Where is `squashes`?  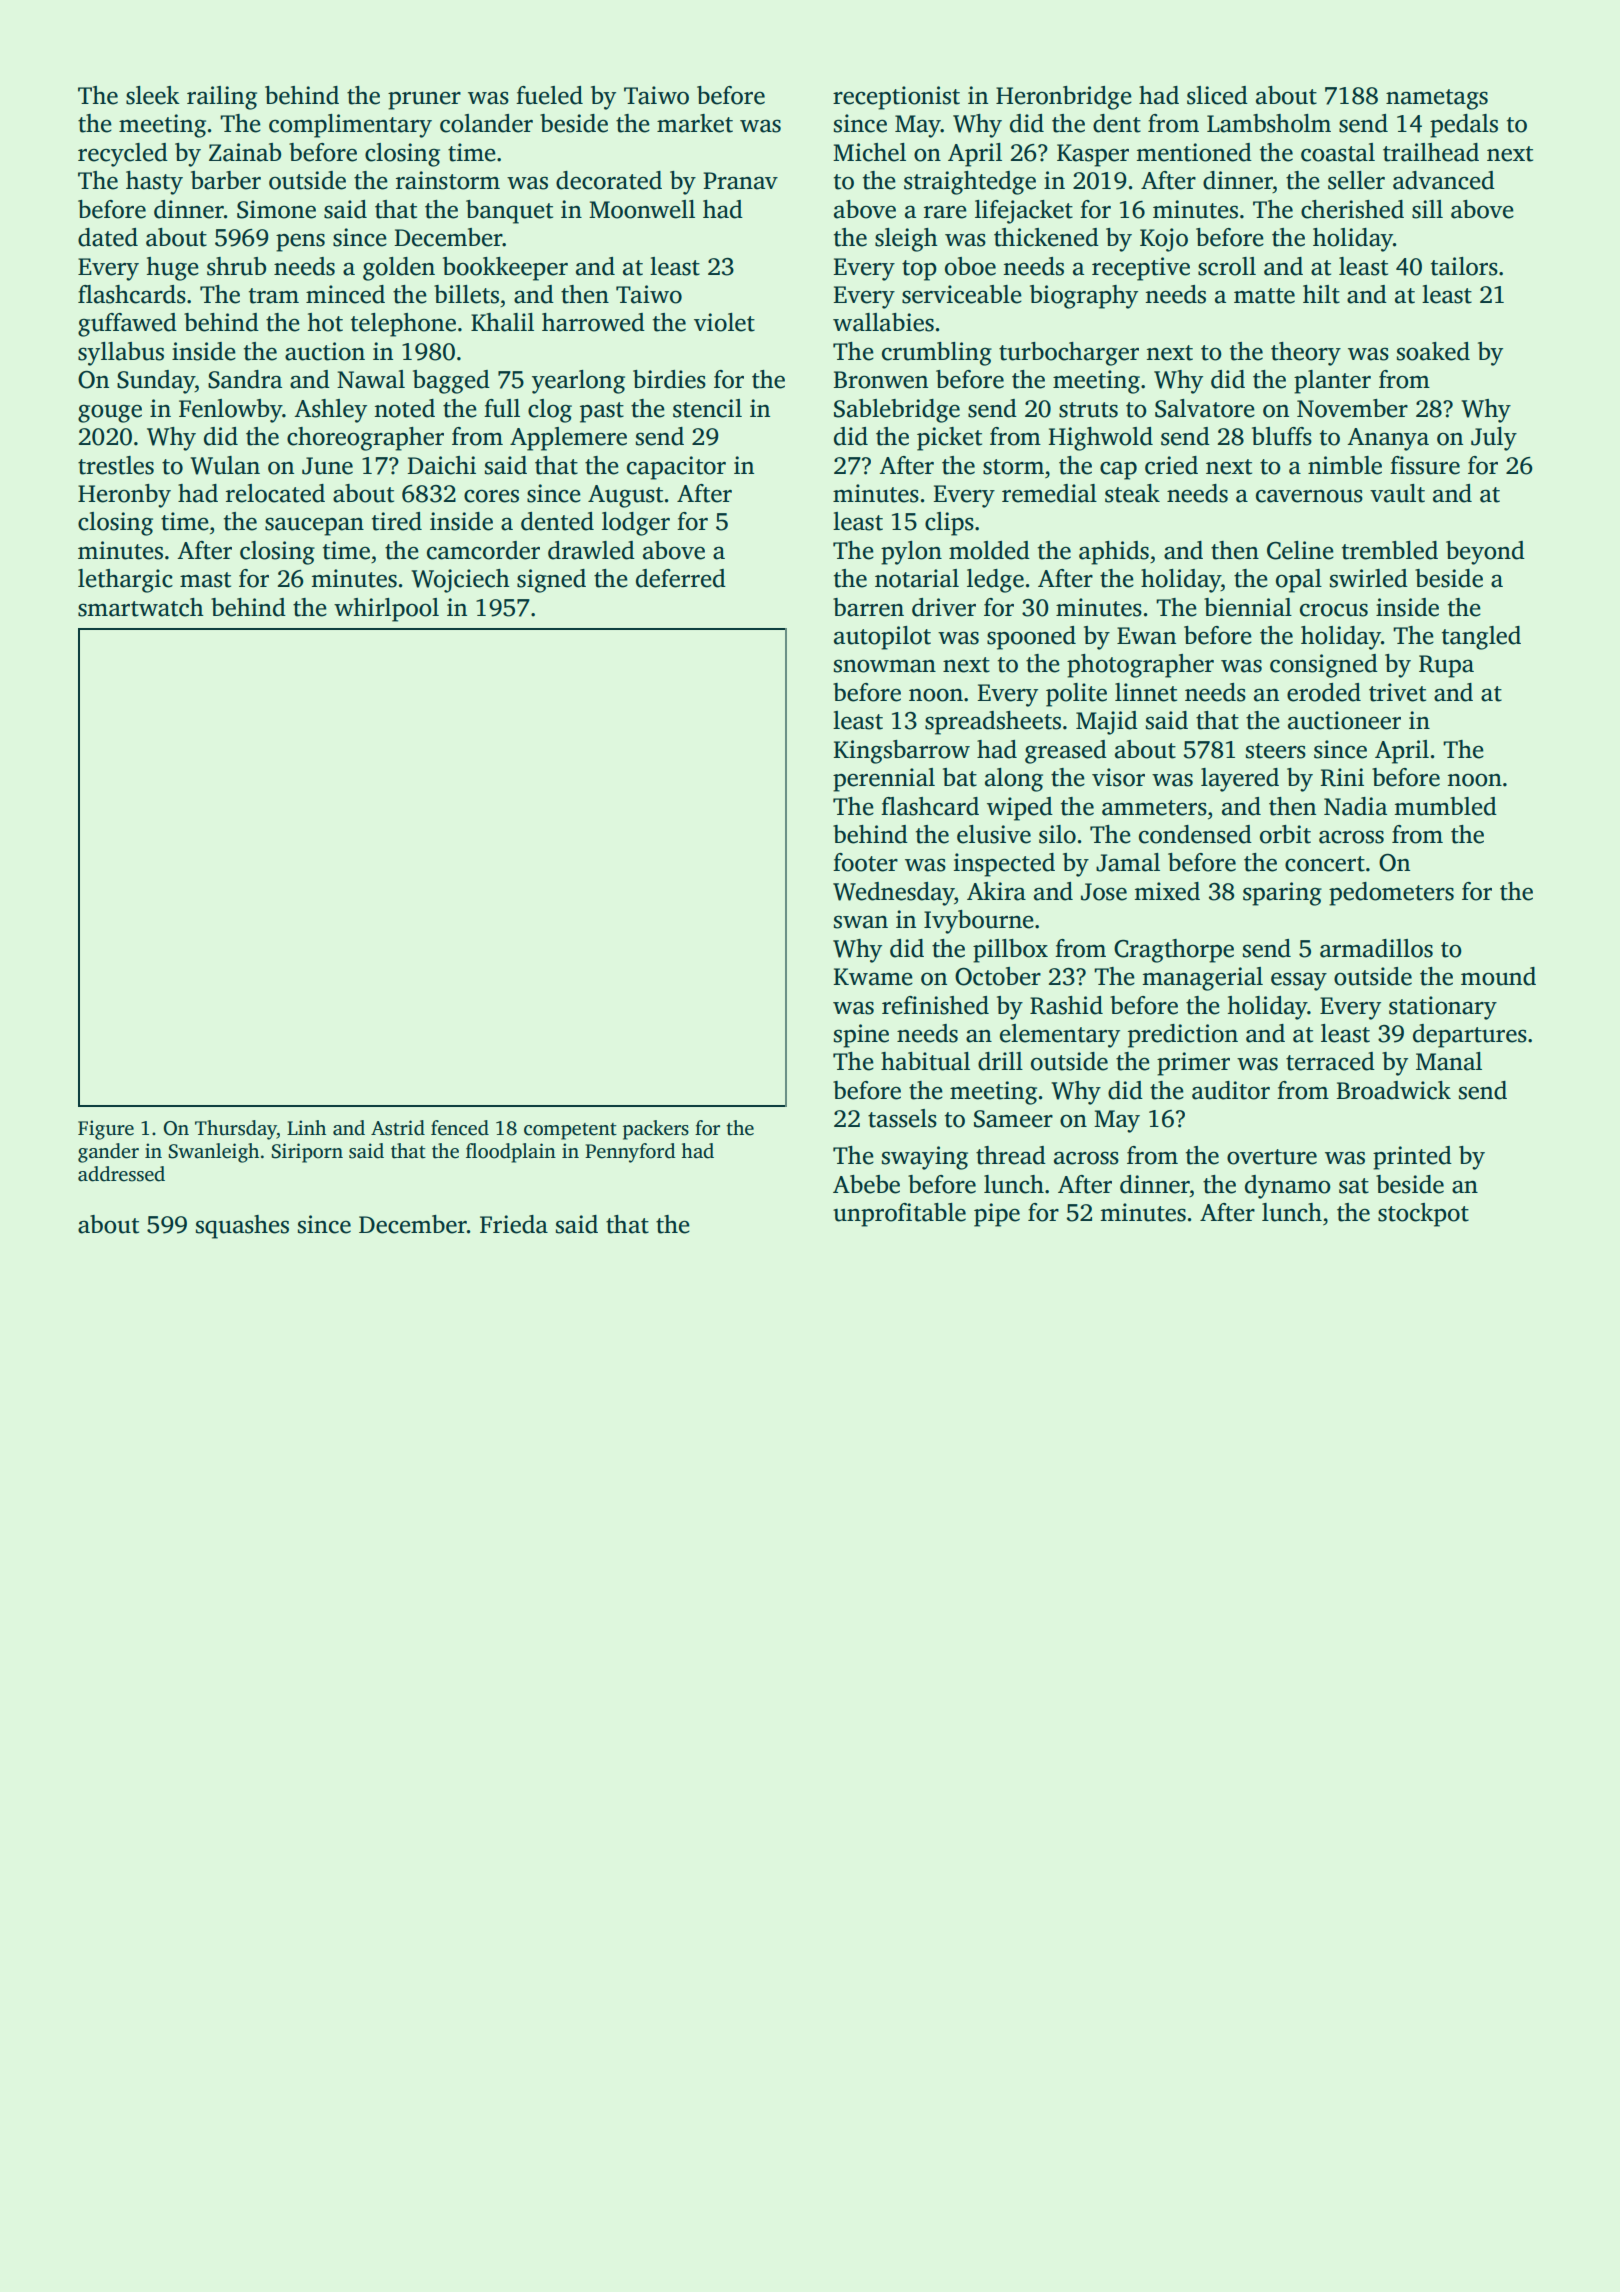 squashes is located at coordinates (242, 1227).
